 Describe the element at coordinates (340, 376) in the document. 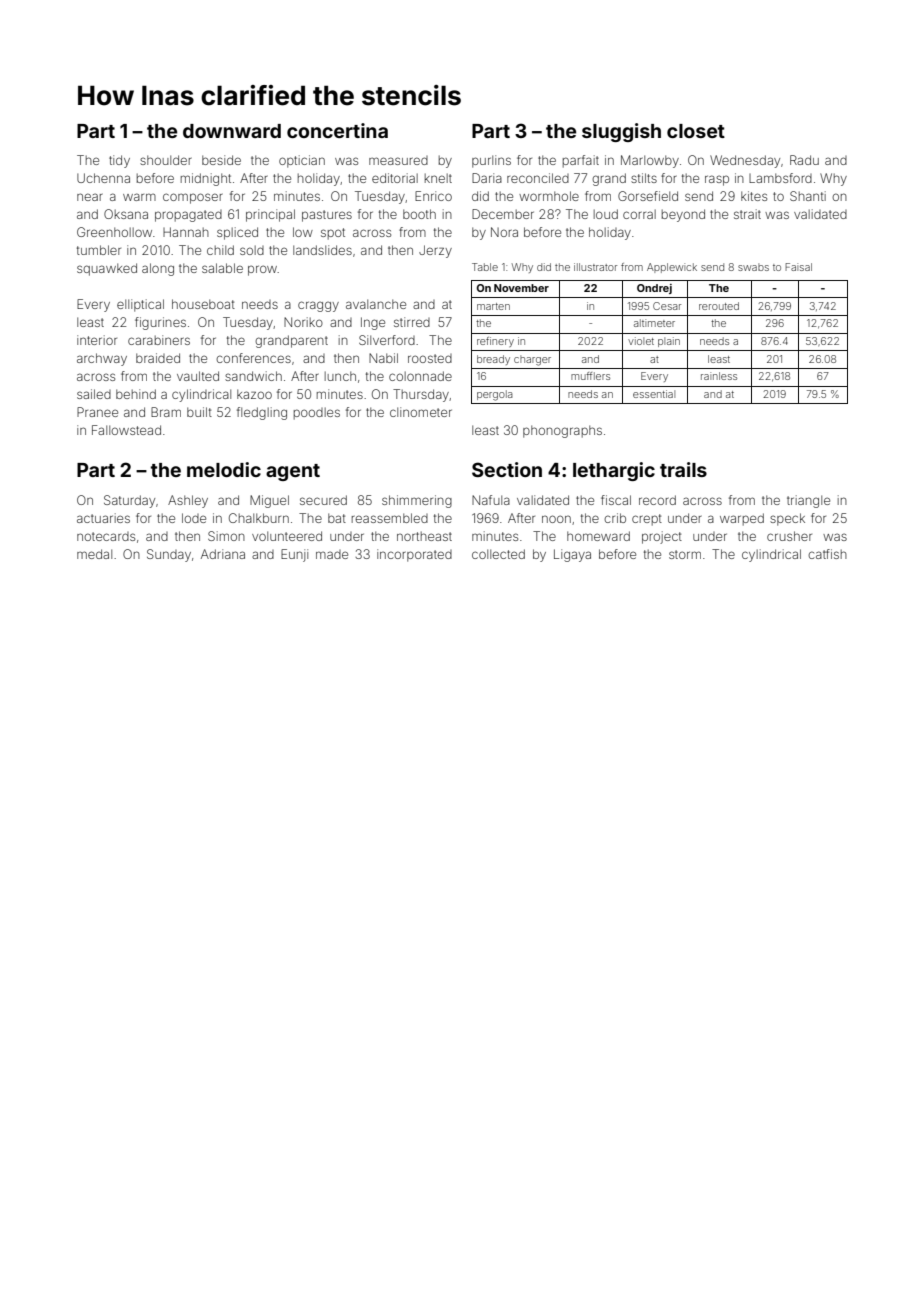

I see `lunch` at that location.
